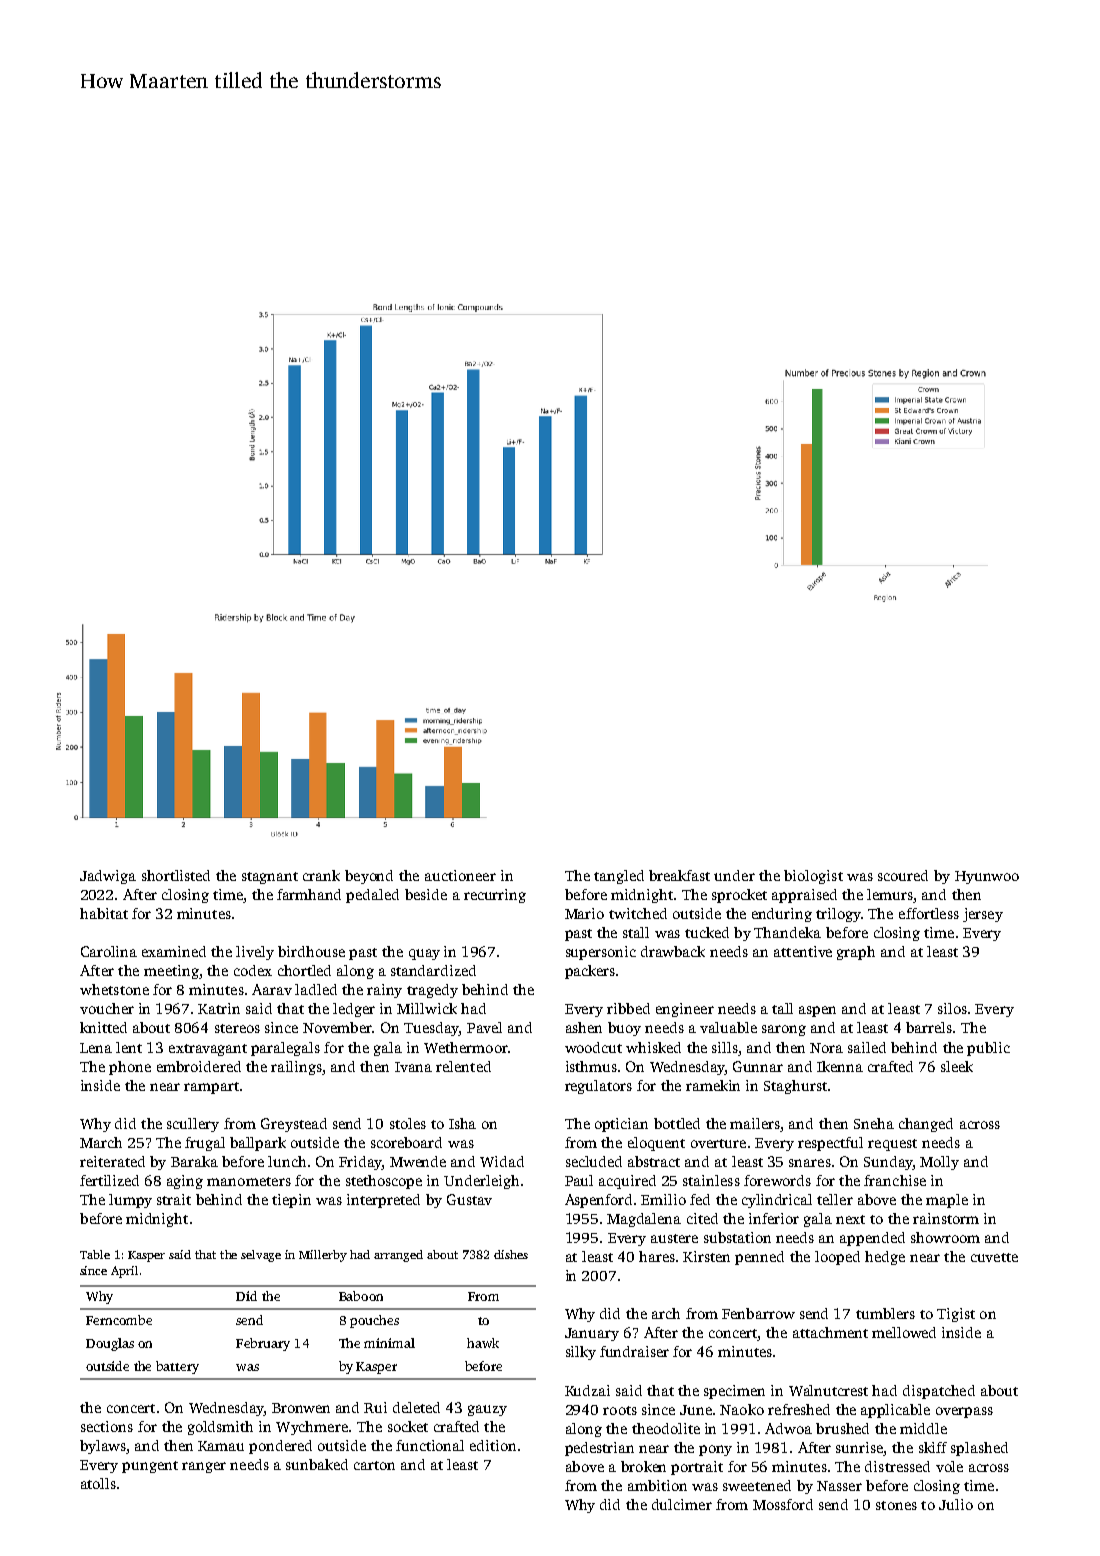 This screenshot has width=1100, height=1556. What do you see at coordinates (424, 954) in the screenshot?
I see `quay` at bounding box center [424, 954].
